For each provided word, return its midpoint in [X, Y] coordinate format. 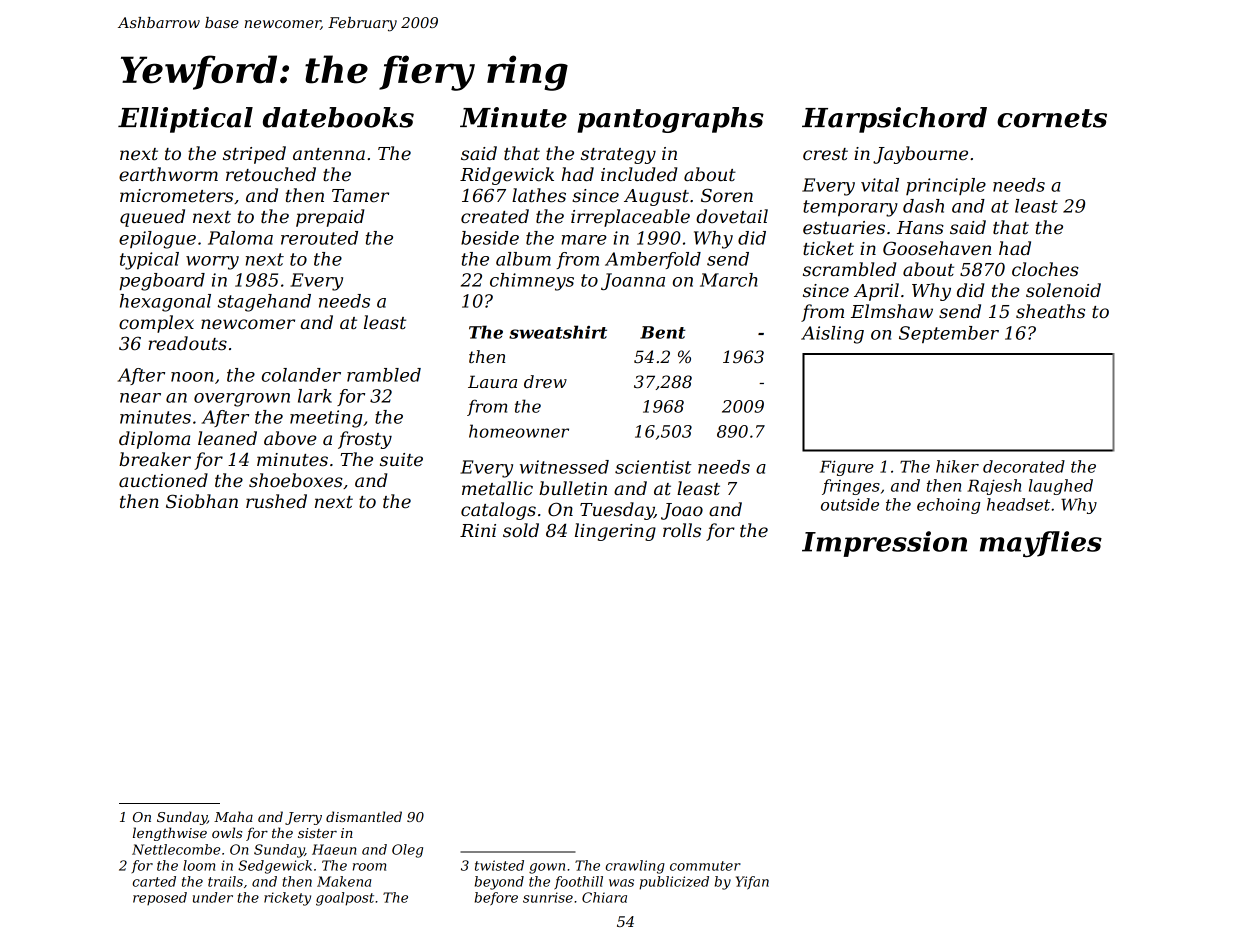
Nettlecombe [176, 849]
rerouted [319, 238]
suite [401, 460]
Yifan [752, 883]
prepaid [330, 218]
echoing [948, 506]
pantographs [670, 120]
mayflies [1041, 544]
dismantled [364, 816]
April [876, 292]
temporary [850, 208]
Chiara [604, 897]
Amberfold [653, 260]
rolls [682, 530]
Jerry [303, 818]
